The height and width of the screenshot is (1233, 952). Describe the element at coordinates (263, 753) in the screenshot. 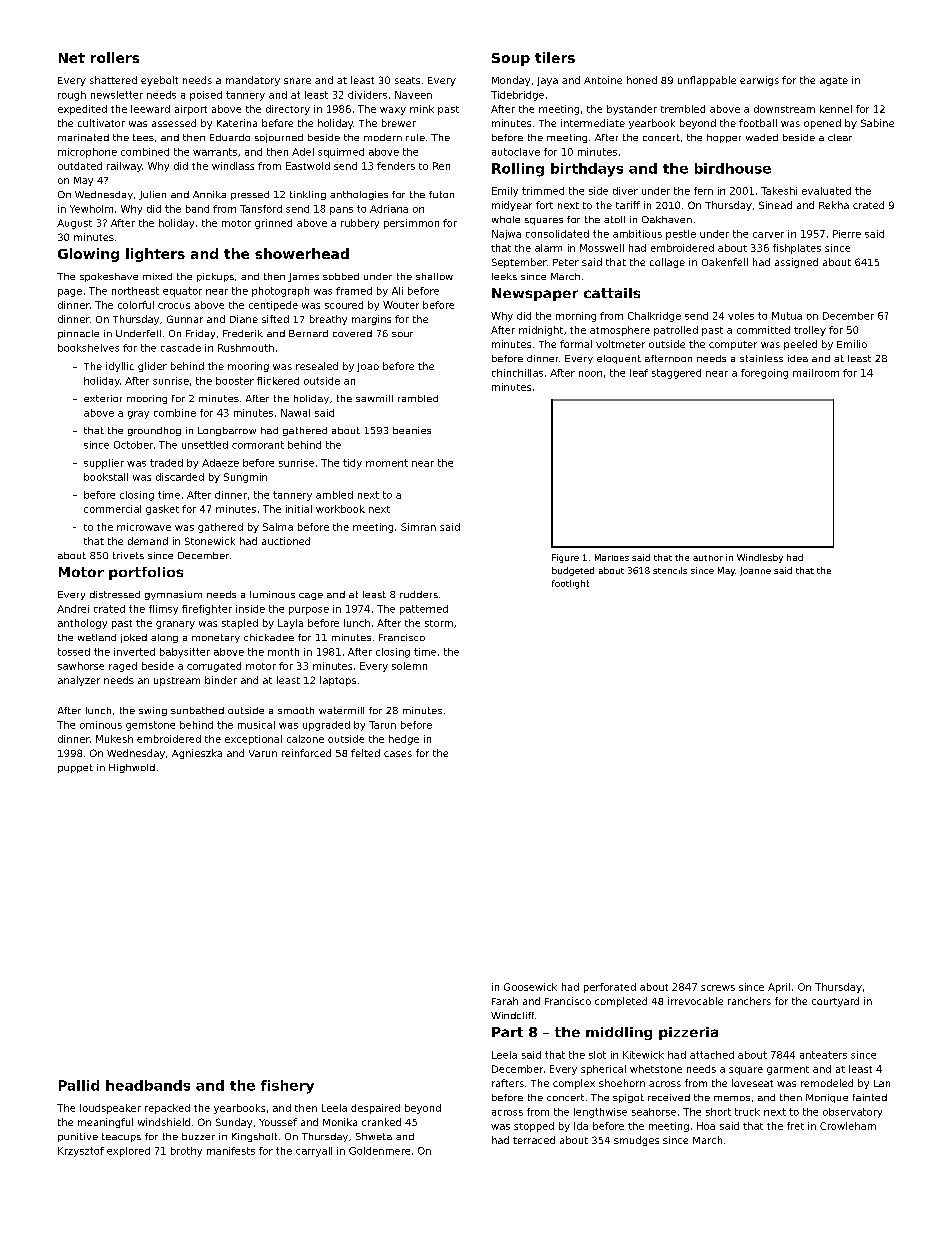

I see `Varun` at that location.
